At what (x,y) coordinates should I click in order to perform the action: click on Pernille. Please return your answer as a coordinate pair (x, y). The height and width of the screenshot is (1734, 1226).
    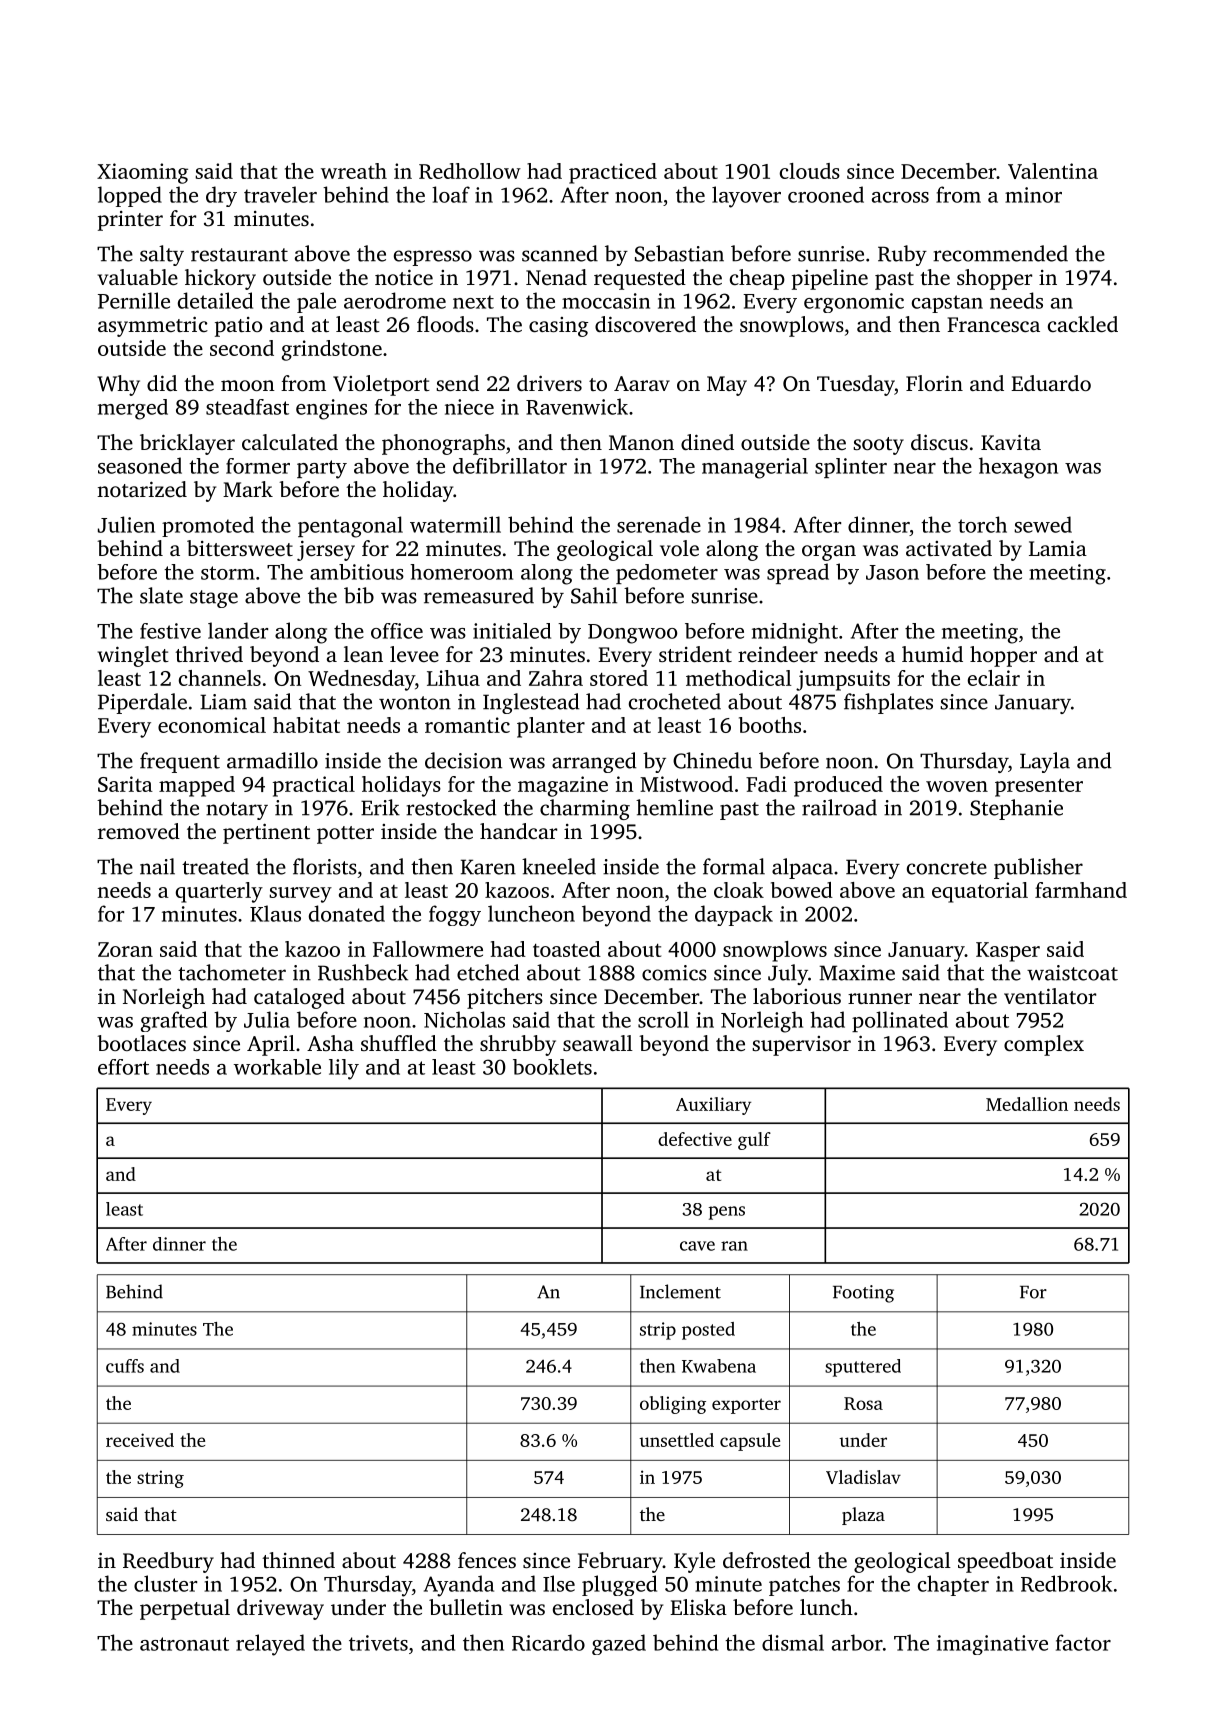
    Looking at the image, I should click on (134, 300).
